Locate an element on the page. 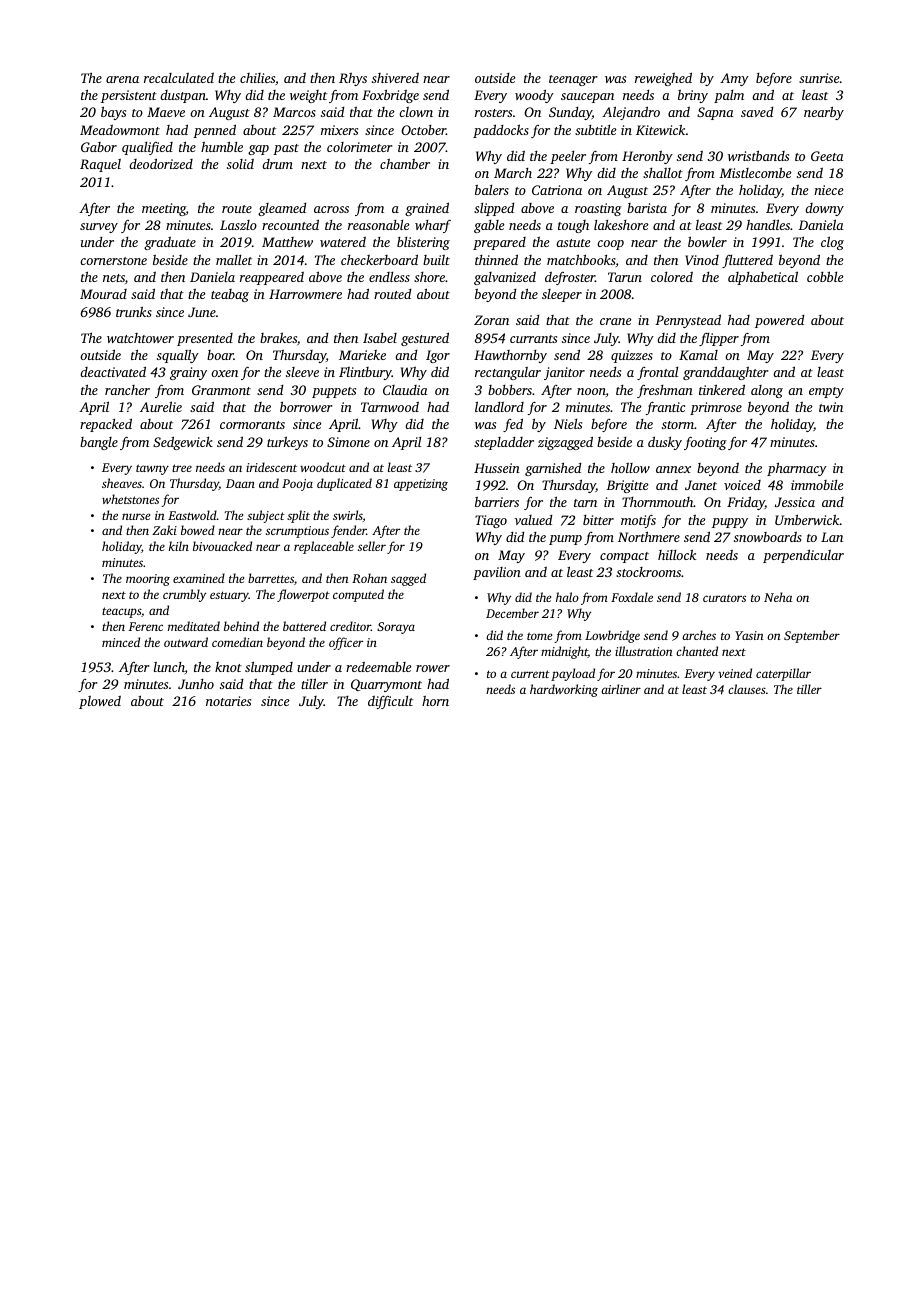 This page has height=1308, width=924. Isabel is located at coordinates (380, 338).
